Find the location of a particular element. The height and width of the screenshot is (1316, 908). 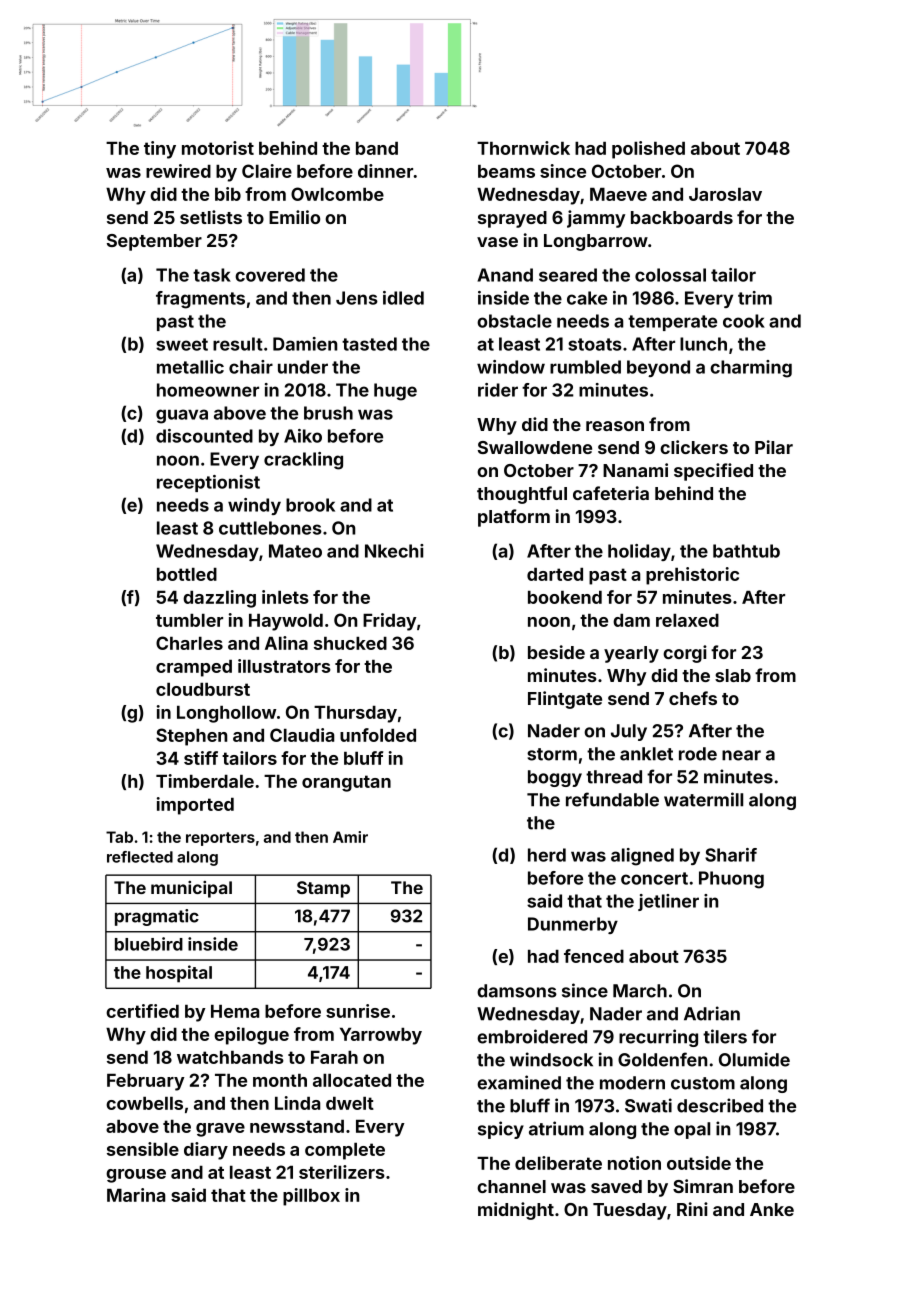

Olumide is located at coordinates (754, 1059).
